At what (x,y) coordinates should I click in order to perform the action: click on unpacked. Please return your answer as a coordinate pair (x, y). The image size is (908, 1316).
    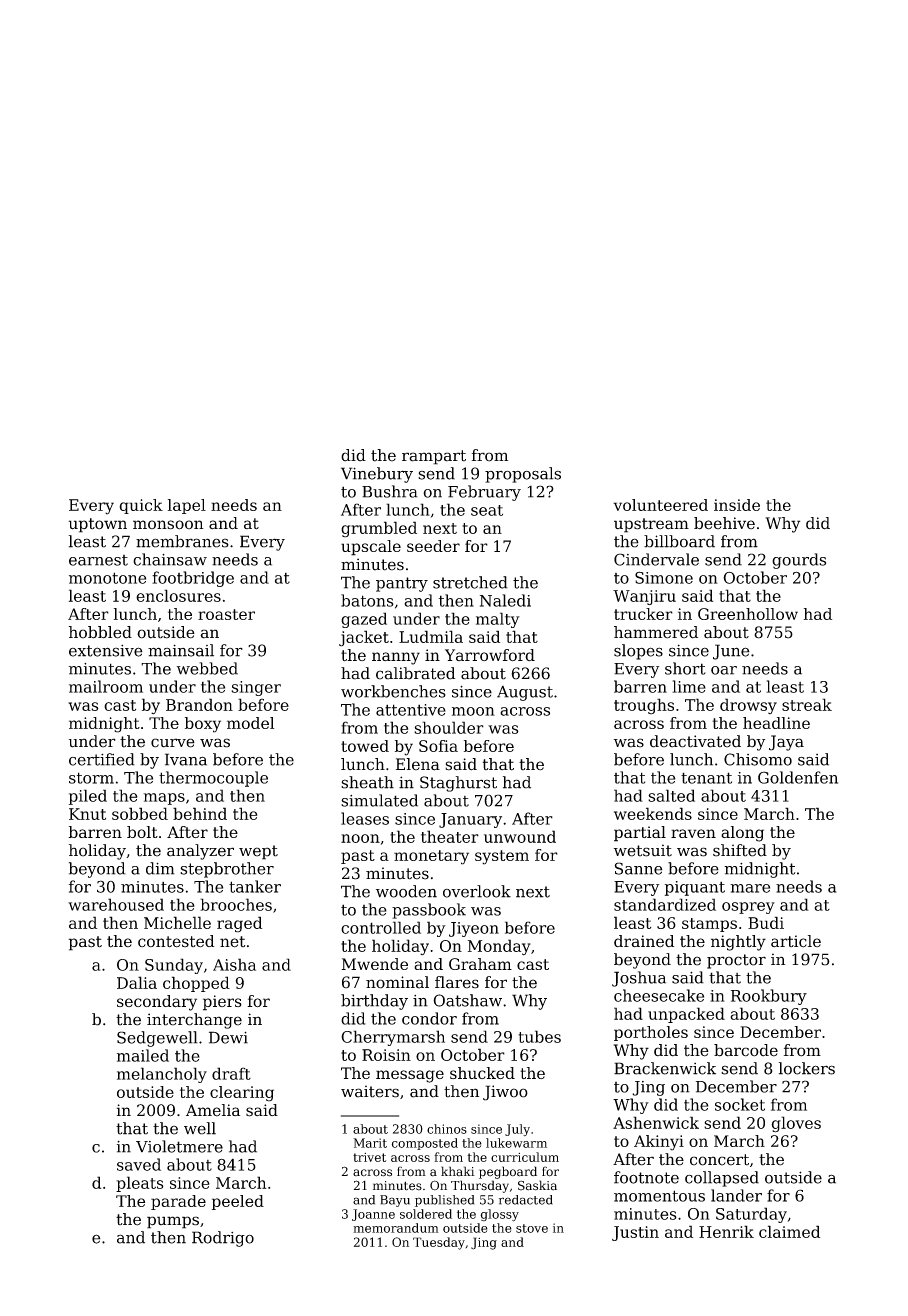
    Looking at the image, I should click on (686, 1015).
